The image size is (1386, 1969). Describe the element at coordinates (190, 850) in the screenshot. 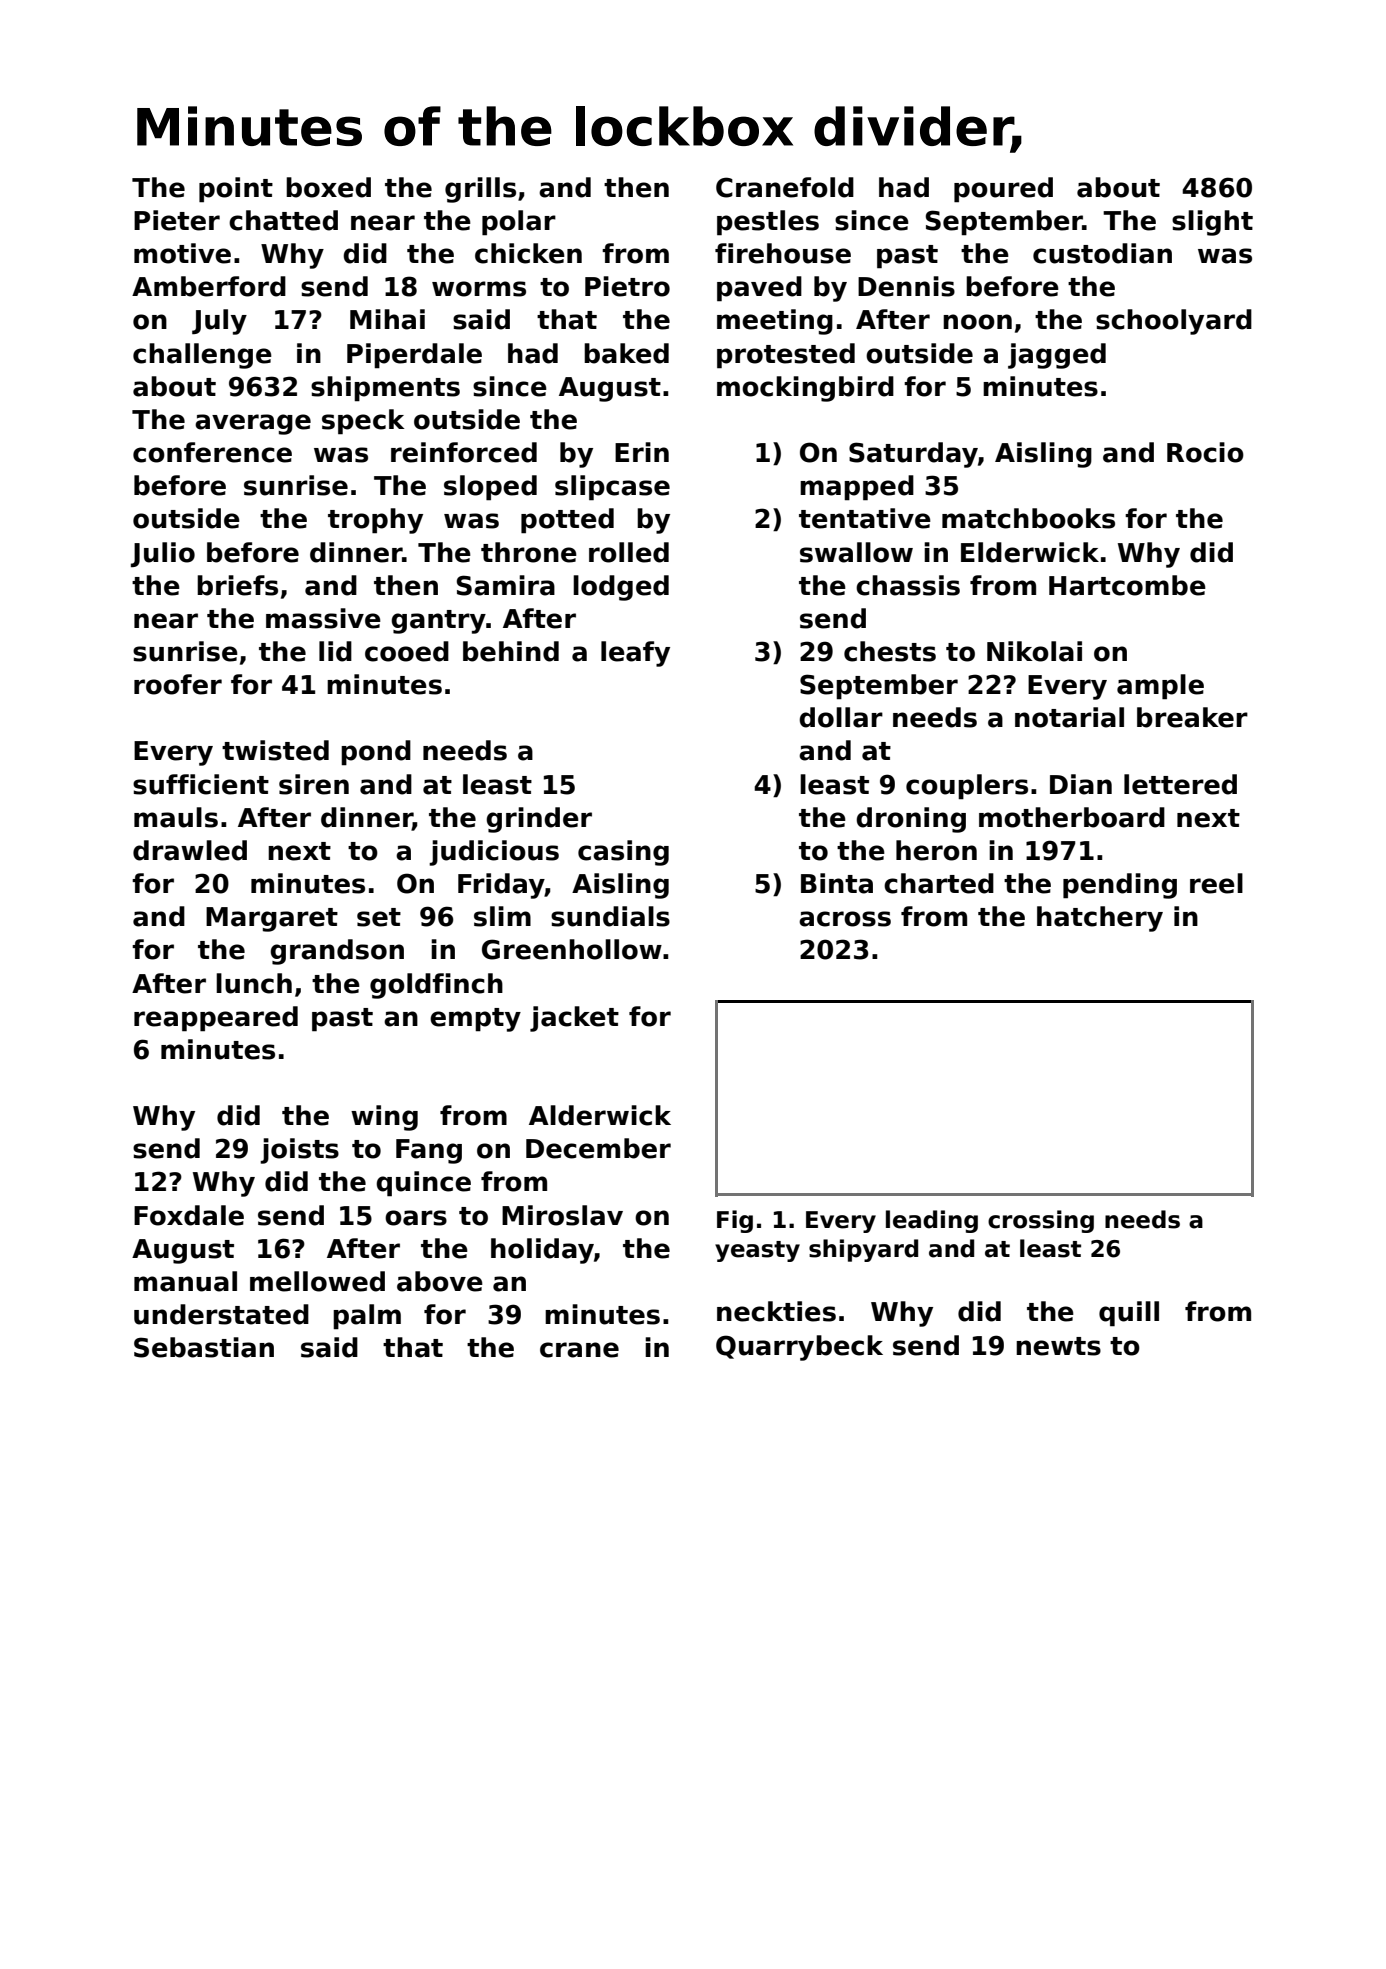

I see `drawled` at that location.
